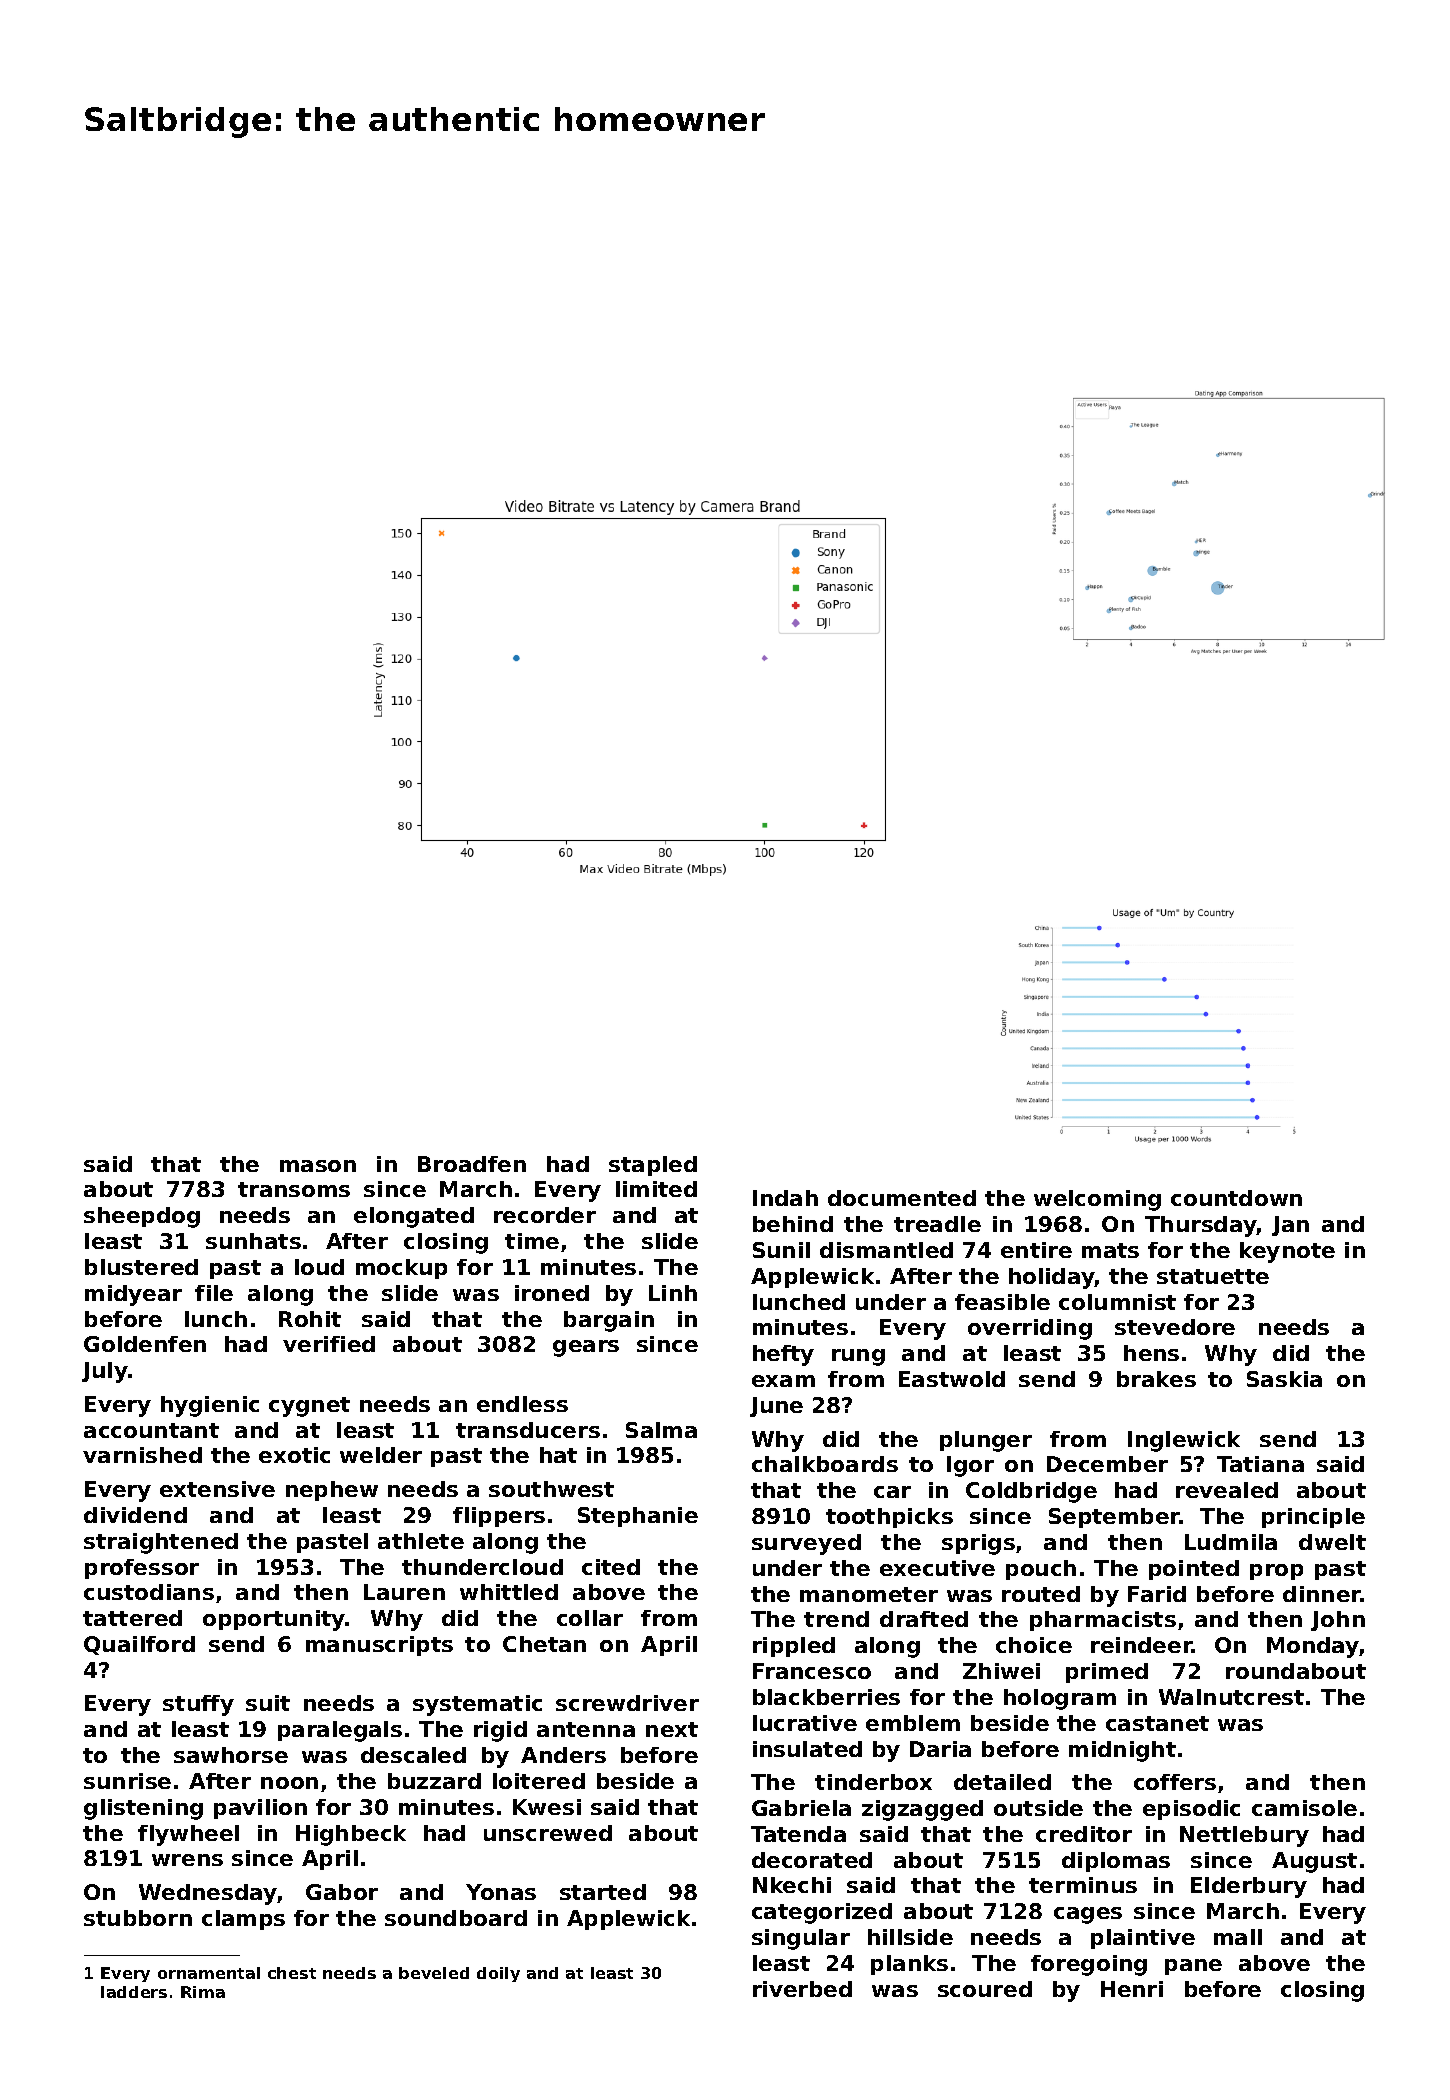 This image has height=2100, width=1450. I want to click on Gabor, so click(342, 1892).
